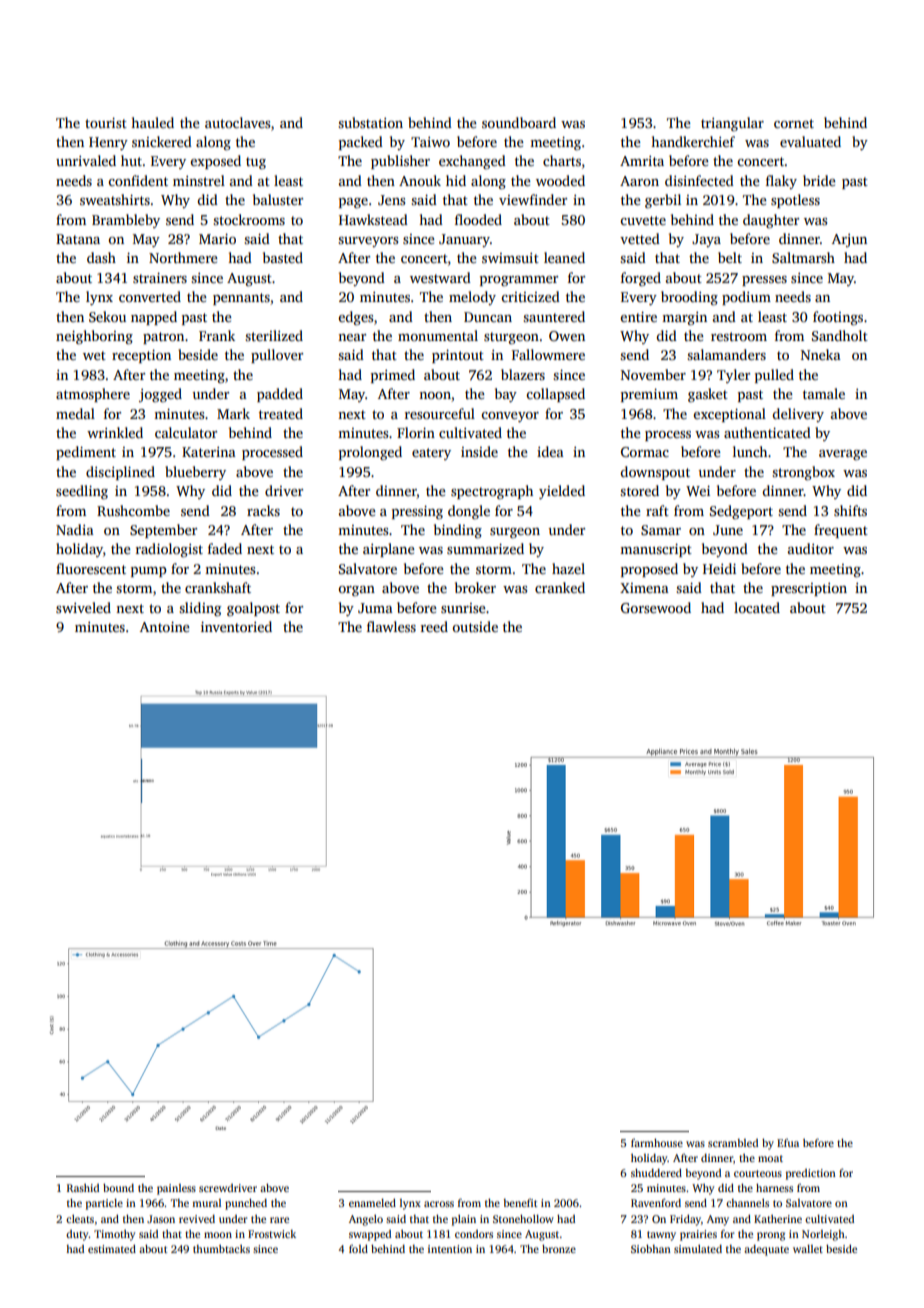  Describe the element at coordinates (809, 589) in the screenshot. I see `prescription` at that location.
